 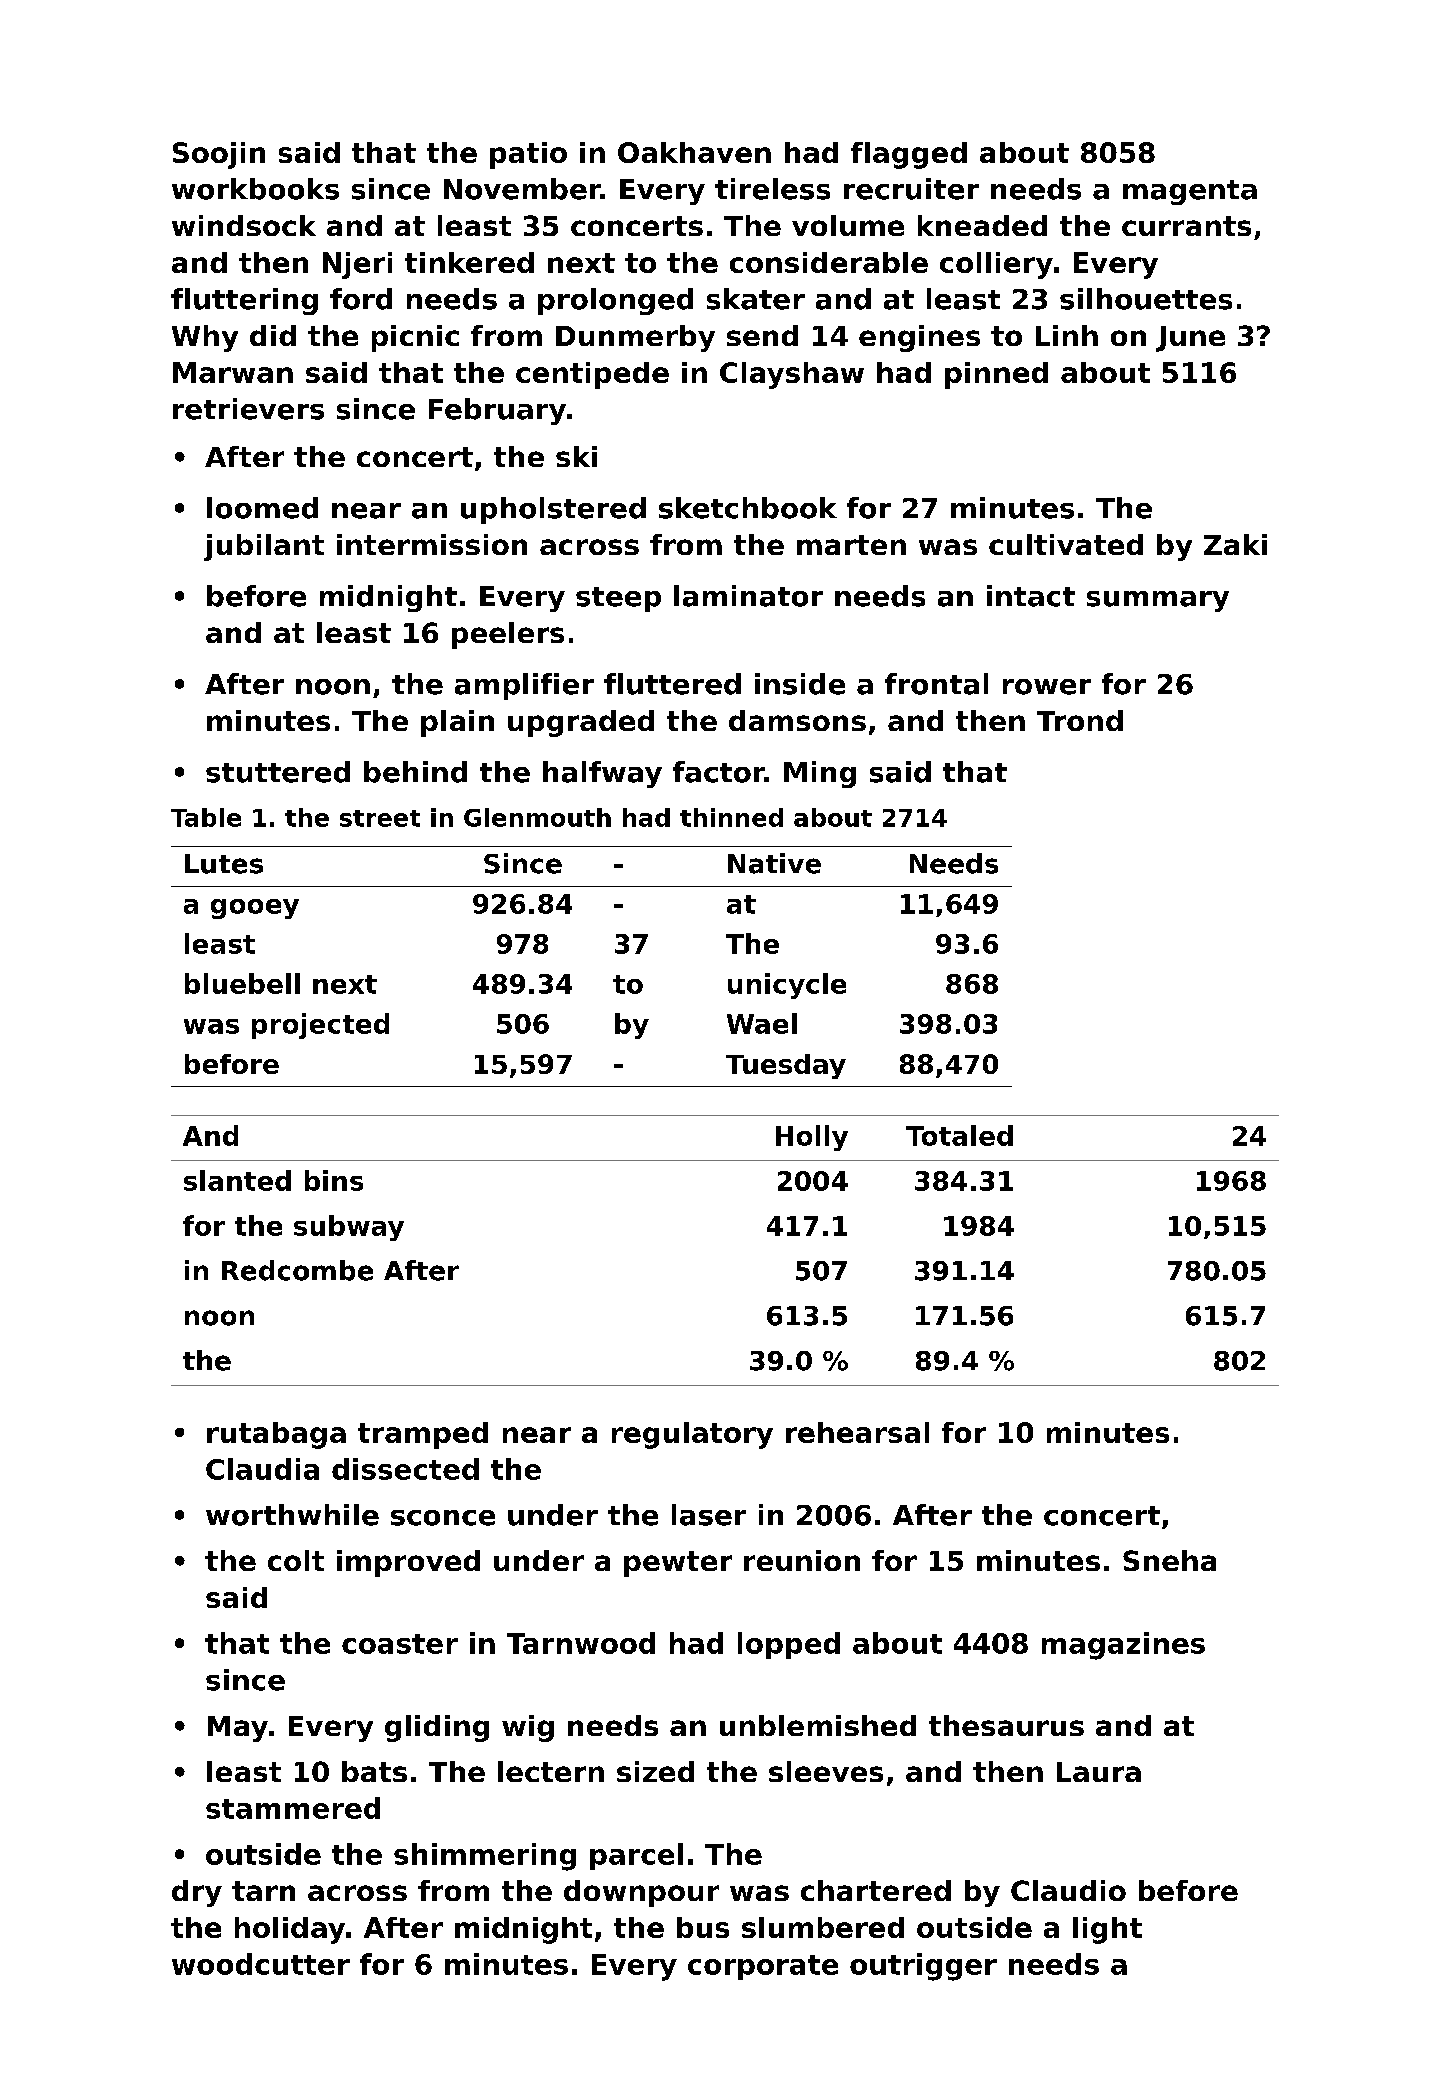 What do you see at coordinates (812, 1138) in the screenshot?
I see `Holly` at bounding box center [812, 1138].
